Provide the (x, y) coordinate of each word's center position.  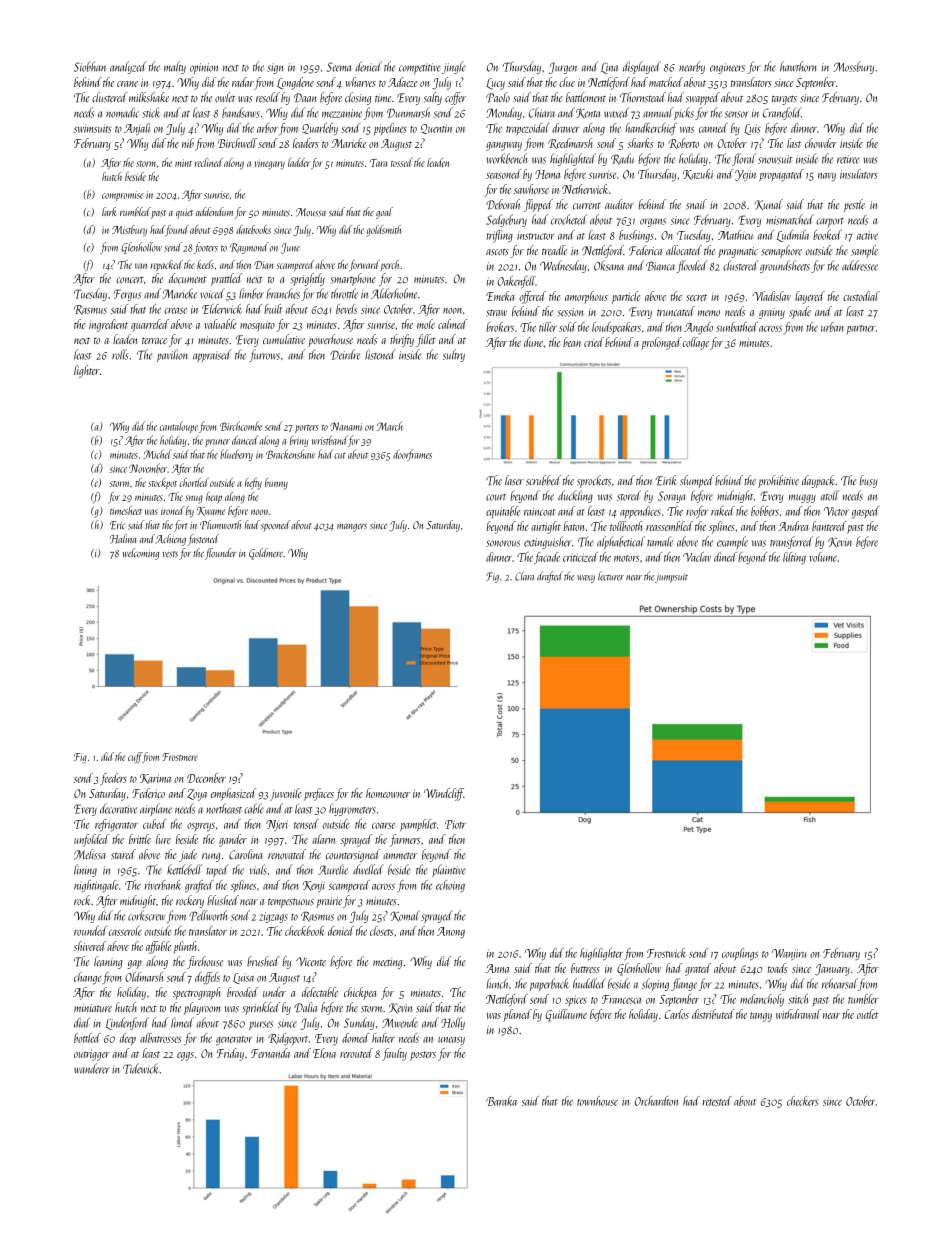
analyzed (128, 67)
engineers (727, 68)
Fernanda (270, 1053)
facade (547, 558)
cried (594, 342)
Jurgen (563, 68)
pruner (217, 443)
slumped (697, 481)
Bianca (660, 266)
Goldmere (266, 554)
